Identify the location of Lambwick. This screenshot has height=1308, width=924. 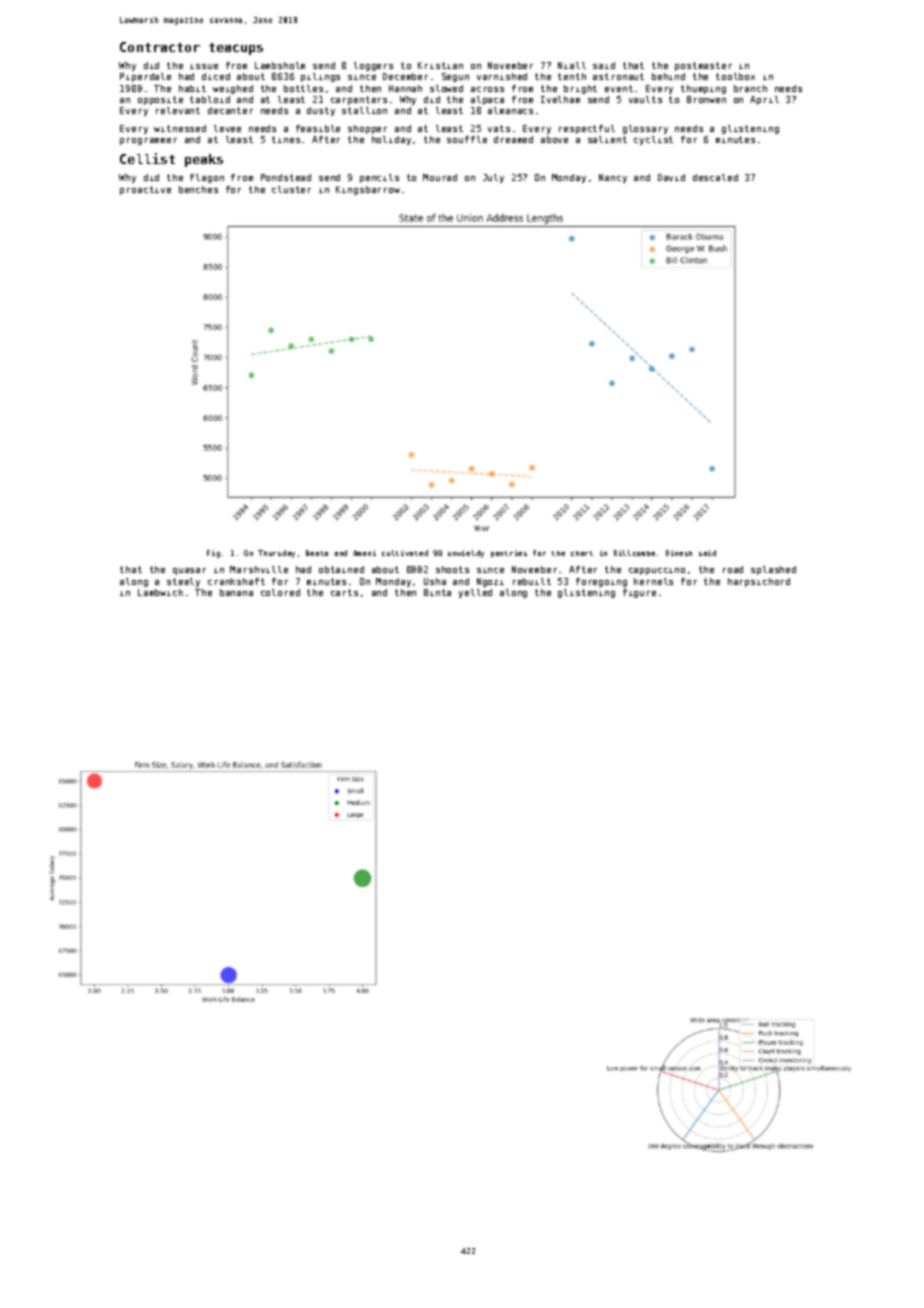
(160, 592).
